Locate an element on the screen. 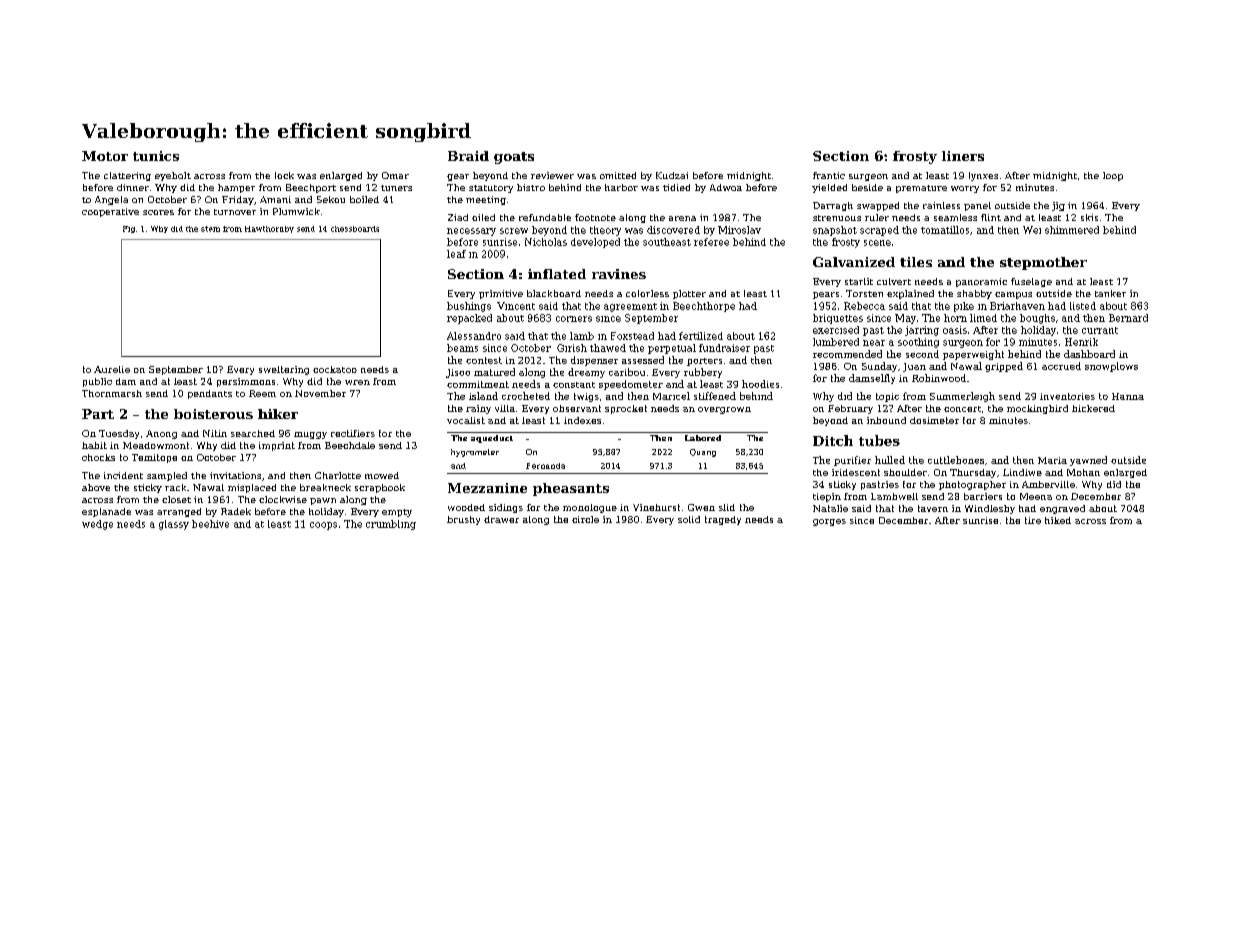  Thursday is located at coordinates (973, 473).
